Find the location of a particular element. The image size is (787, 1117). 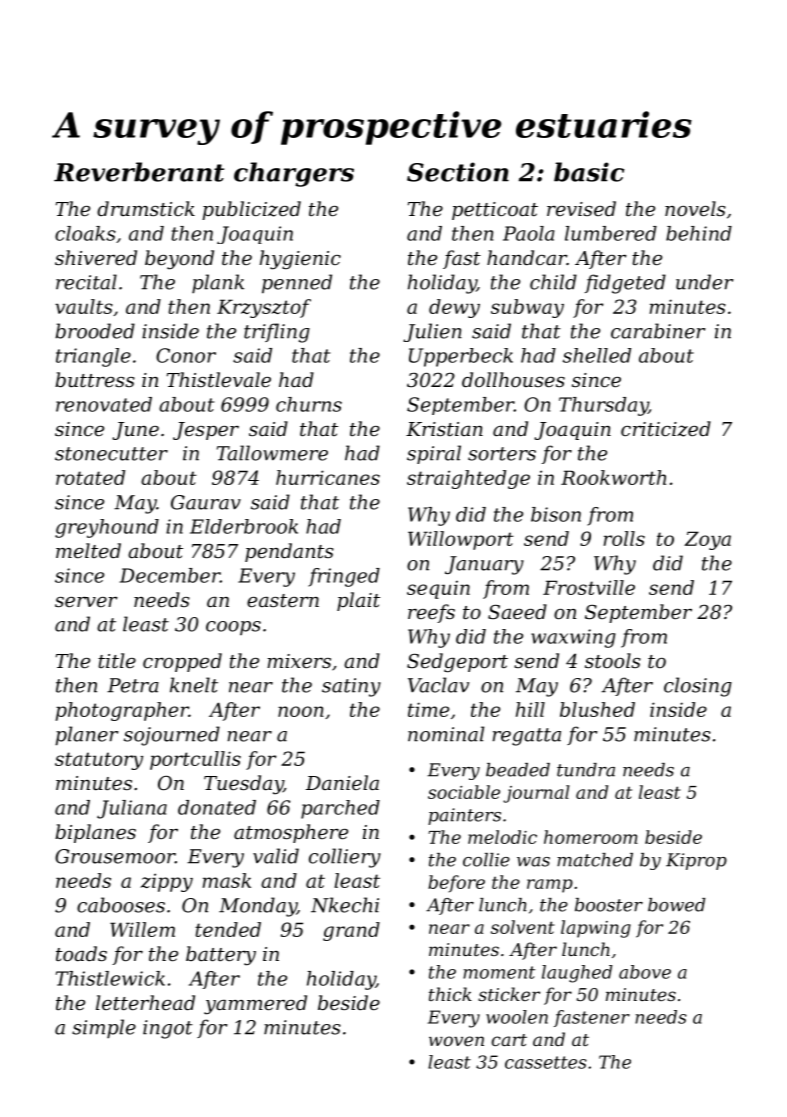

plait is located at coordinates (358, 601).
